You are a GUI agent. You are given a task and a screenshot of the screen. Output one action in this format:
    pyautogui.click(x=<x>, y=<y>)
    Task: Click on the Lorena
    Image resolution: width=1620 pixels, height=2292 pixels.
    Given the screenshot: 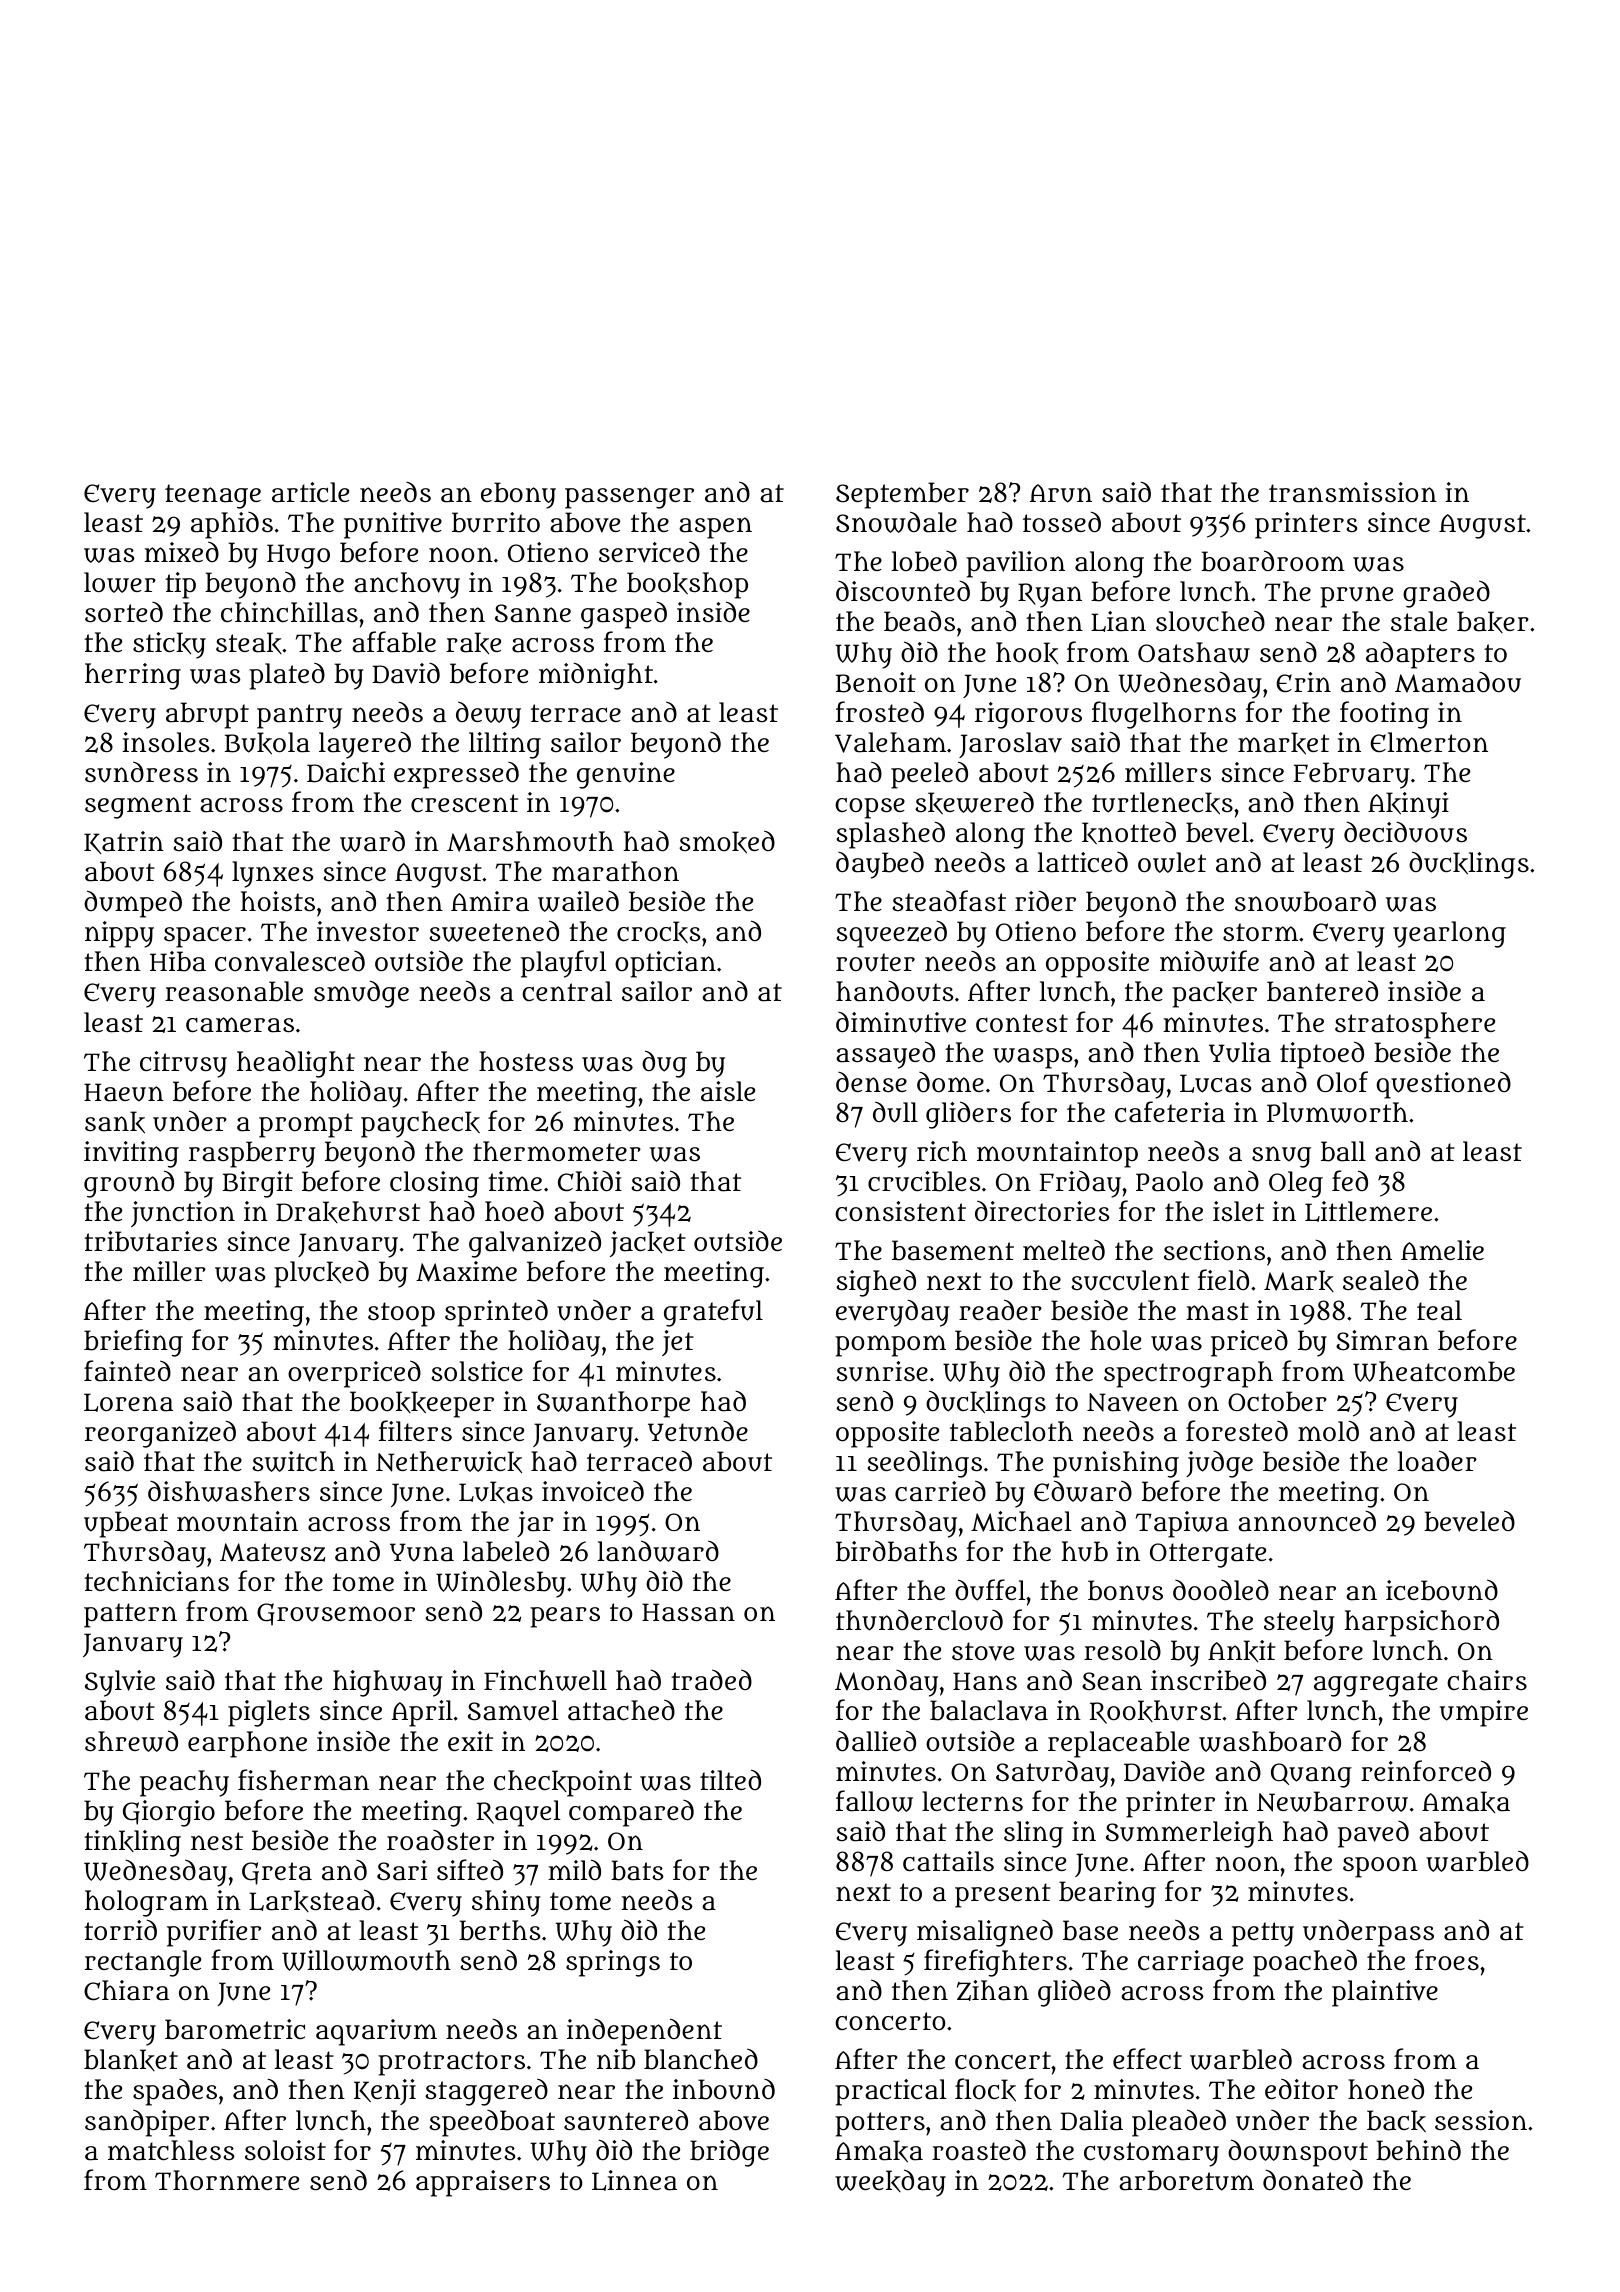 What is the action you would take?
    pyautogui.click(x=128, y=1402)
